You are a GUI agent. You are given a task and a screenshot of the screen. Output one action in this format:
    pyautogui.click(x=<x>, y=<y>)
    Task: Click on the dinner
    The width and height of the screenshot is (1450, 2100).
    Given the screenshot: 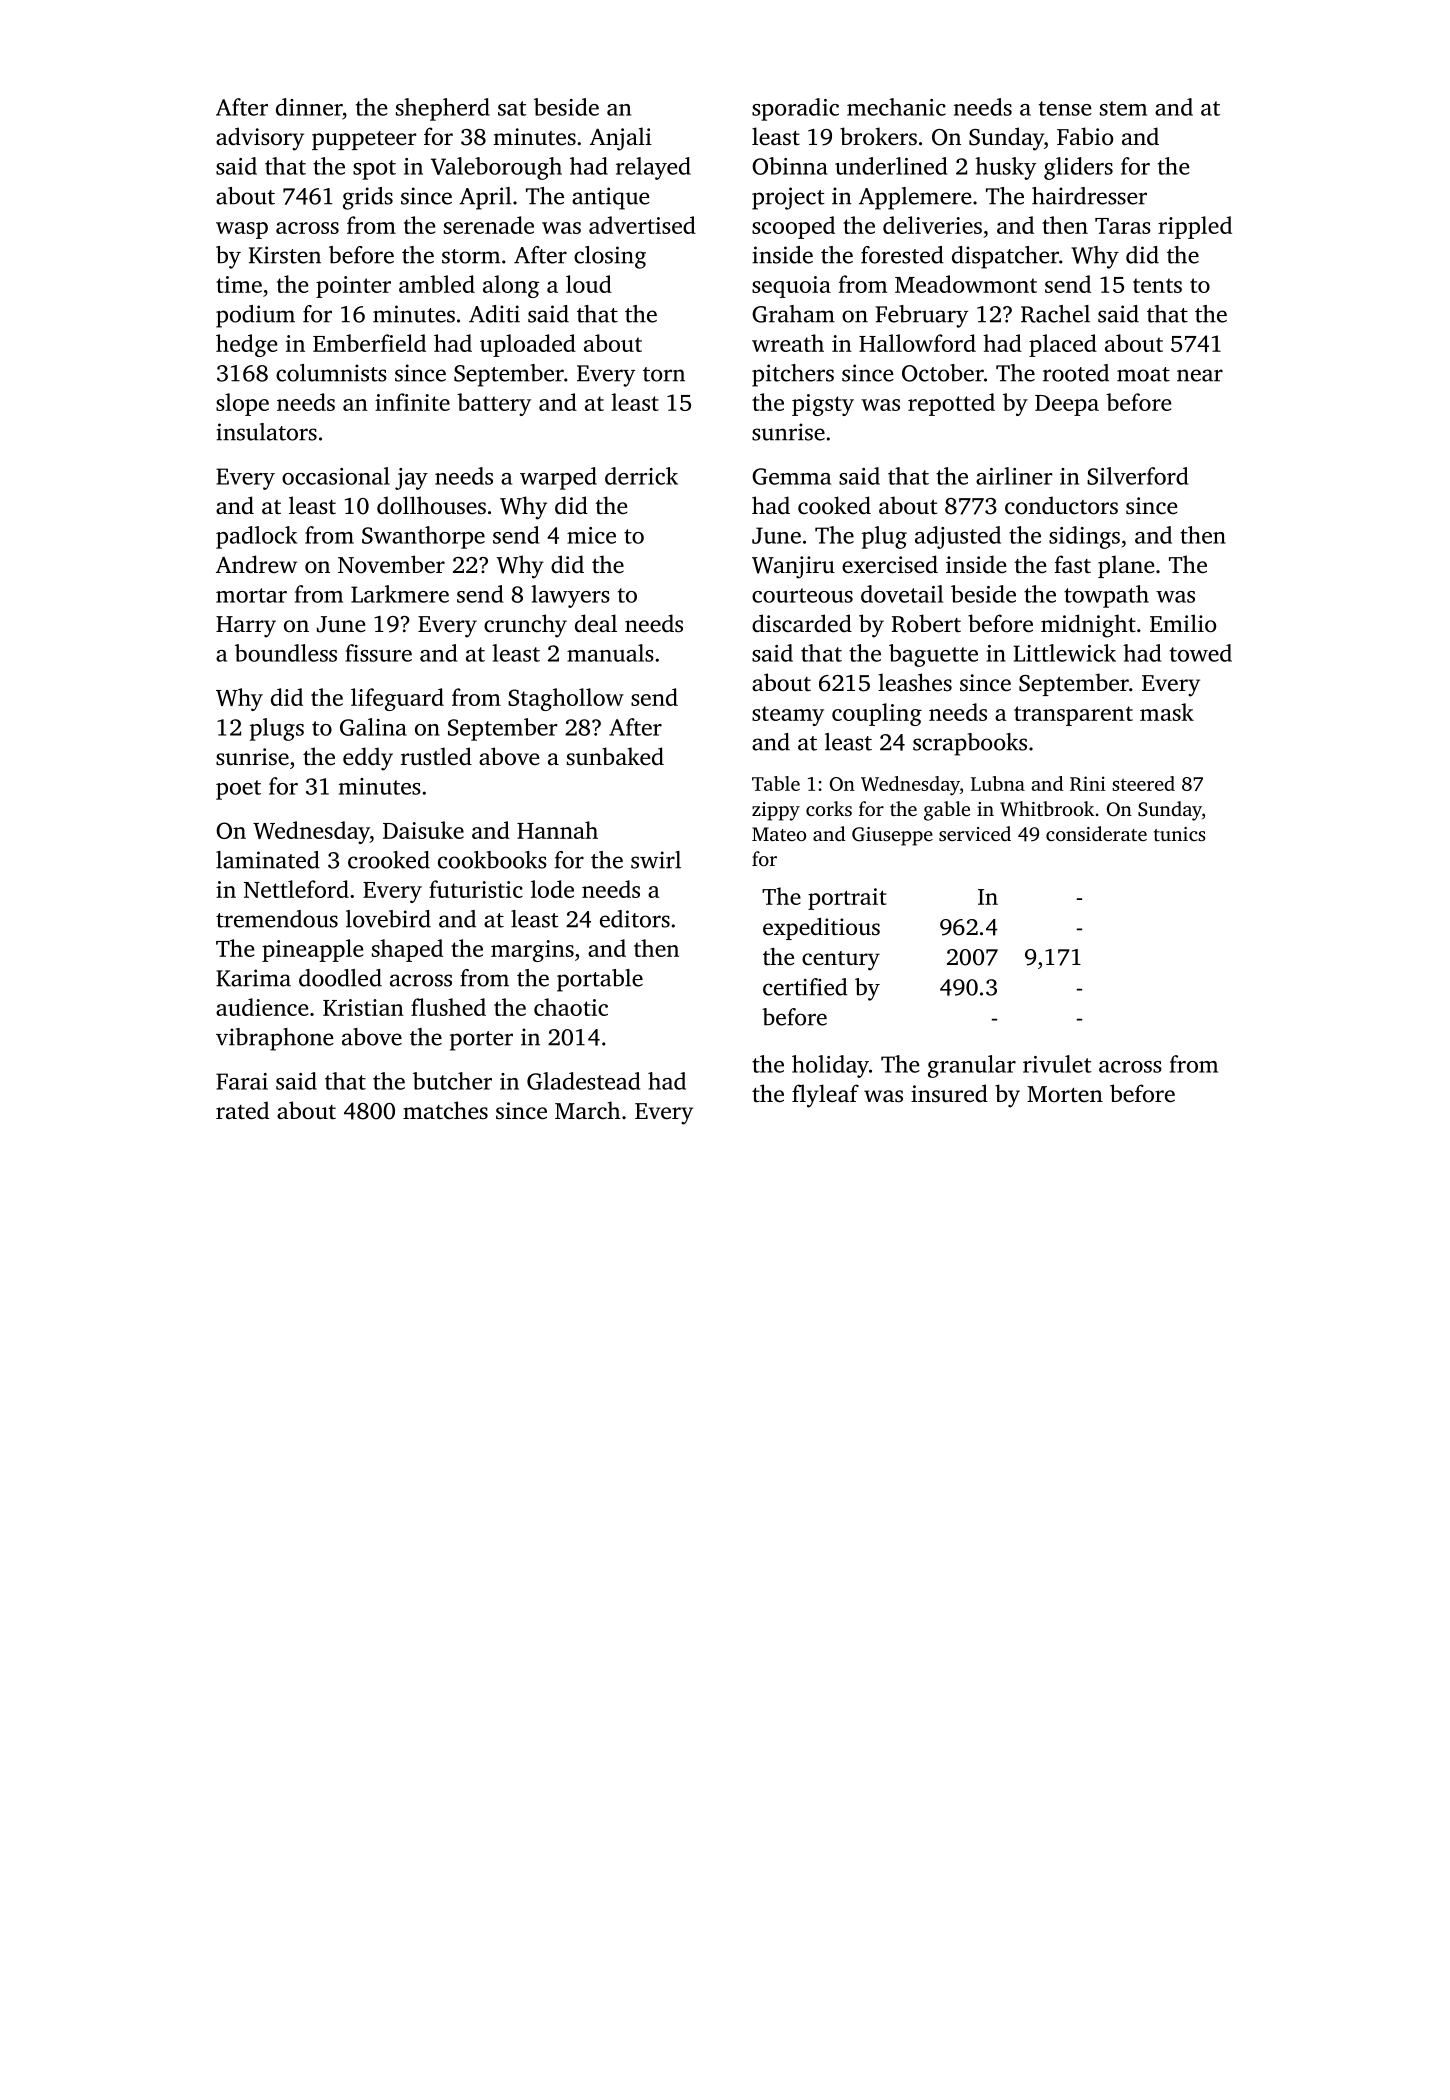 What is the action you would take?
    pyautogui.click(x=309, y=107)
